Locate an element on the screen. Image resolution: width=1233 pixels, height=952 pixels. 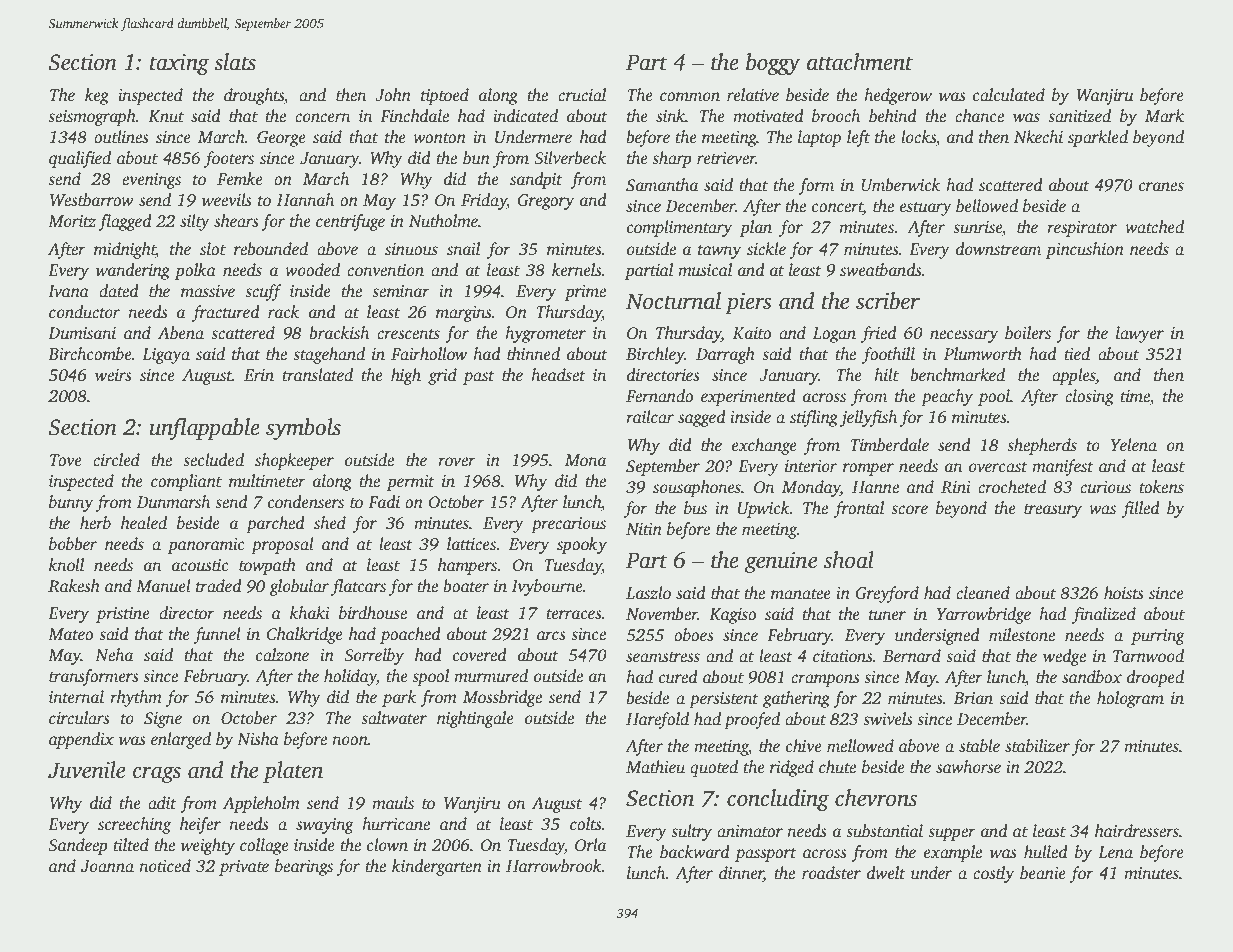
outlines is located at coordinates (121, 137).
